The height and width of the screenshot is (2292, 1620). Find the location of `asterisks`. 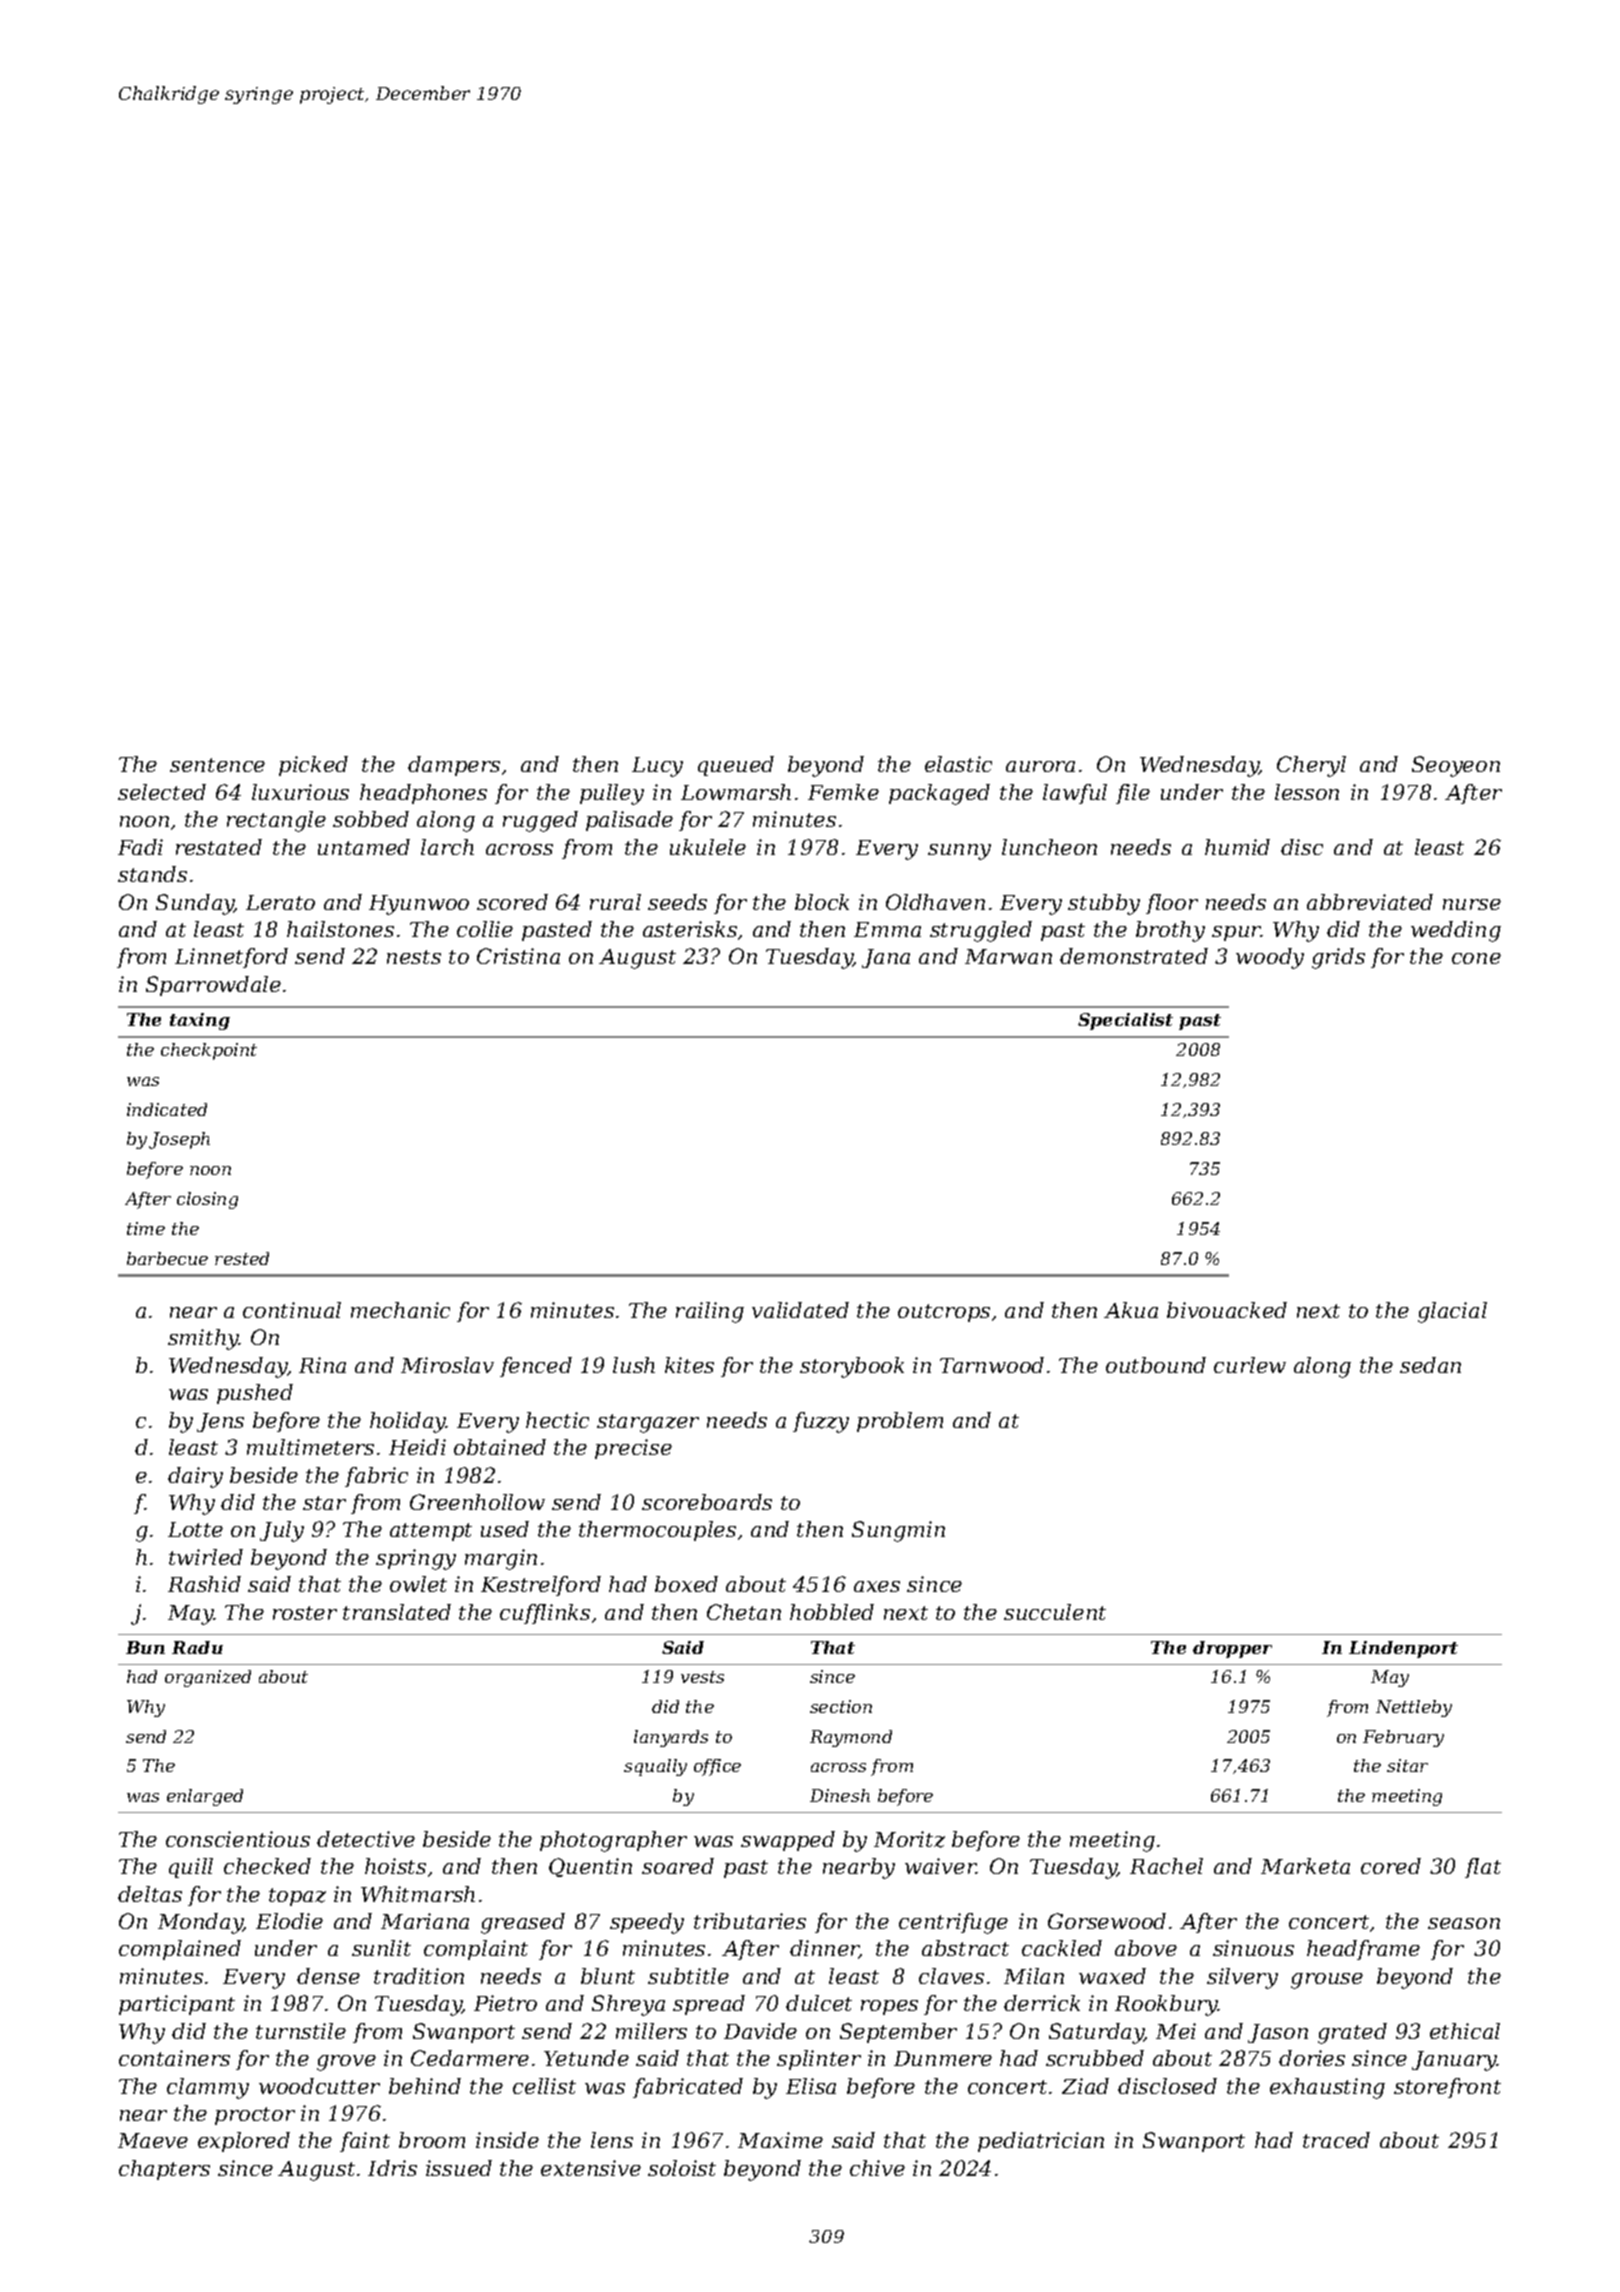

asterisks is located at coordinates (690, 929).
